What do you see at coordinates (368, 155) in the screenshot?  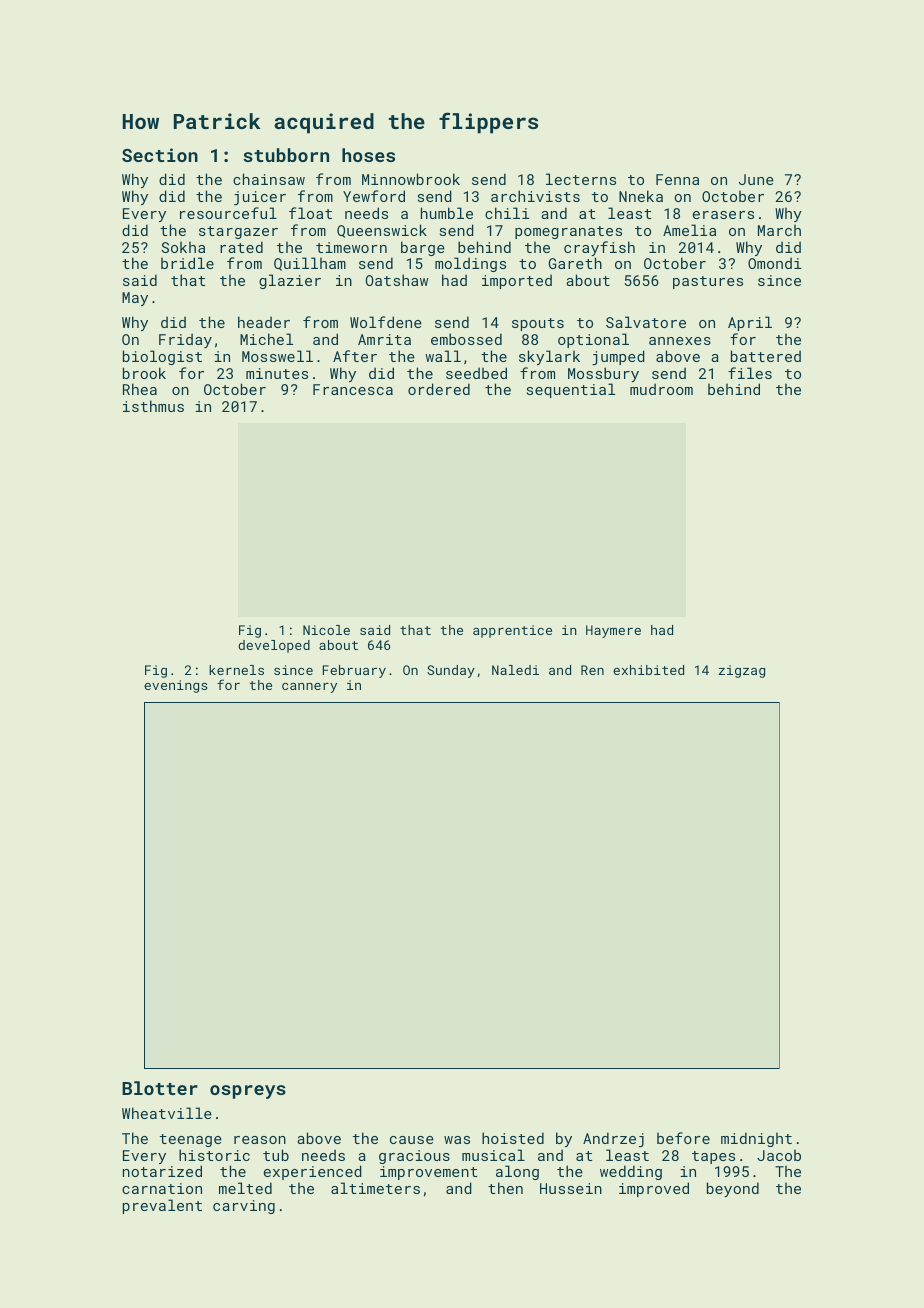 I see `hoses` at bounding box center [368, 155].
